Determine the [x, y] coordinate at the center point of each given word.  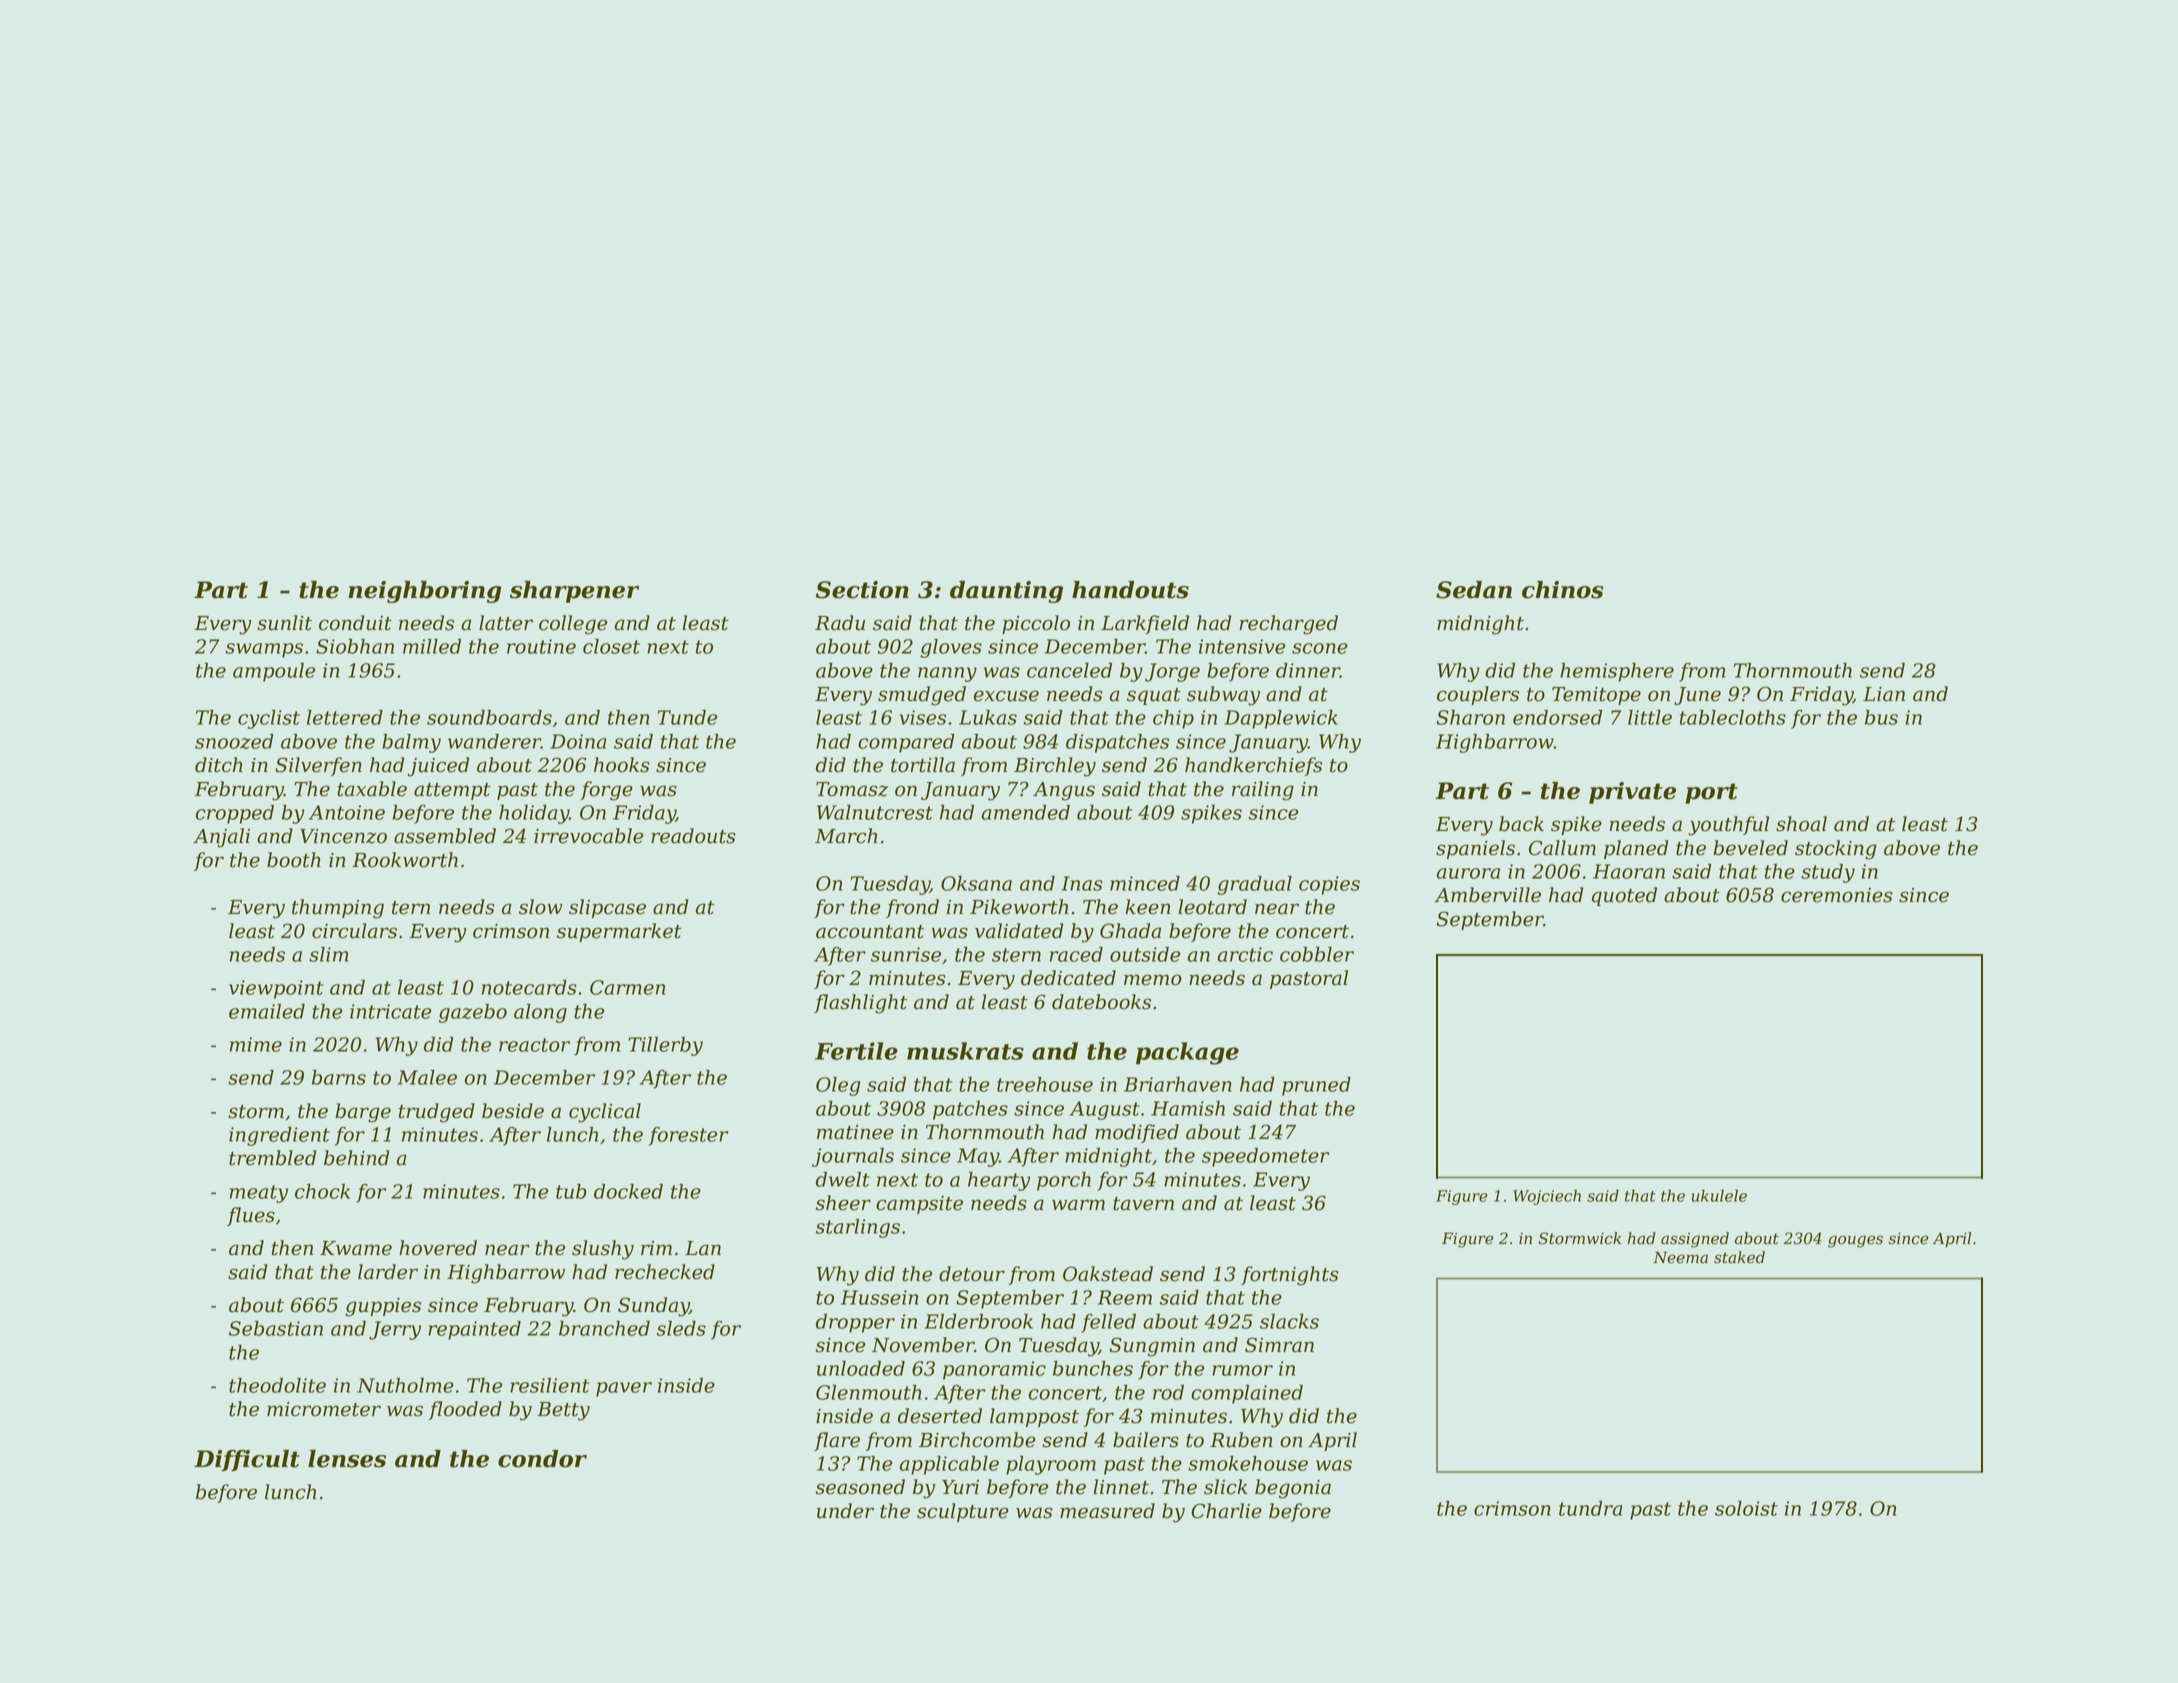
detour [972, 1274]
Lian [1884, 694]
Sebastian [276, 1328]
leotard [1212, 907]
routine [541, 646]
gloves [951, 648]
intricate [390, 1011]
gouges [1855, 1241]
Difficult [247, 1461]
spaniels [1475, 849]
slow [541, 907]
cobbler [1317, 954]
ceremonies [1837, 895]
